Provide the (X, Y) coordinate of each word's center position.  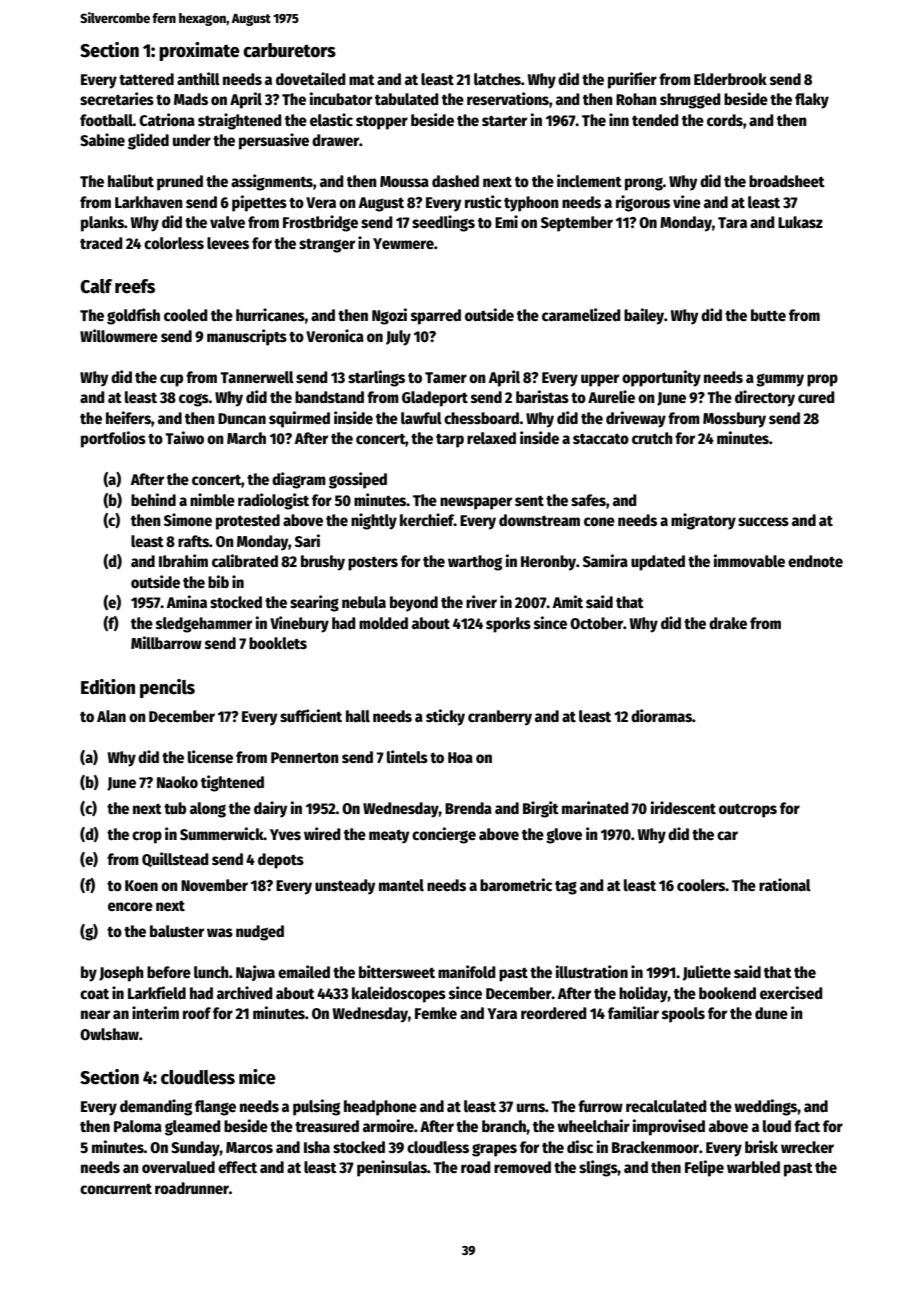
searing (314, 603)
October (596, 623)
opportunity (661, 378)
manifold (467, 971)
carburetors (289, 50)
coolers (701, 885)
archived (245, 993)
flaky (812, 101)
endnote (815, 561)
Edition (108, 687)
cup (171, 380)
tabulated (407, 99)
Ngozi (389, 316)
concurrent (116, 1189)
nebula (364, 602)
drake (728, 623)
